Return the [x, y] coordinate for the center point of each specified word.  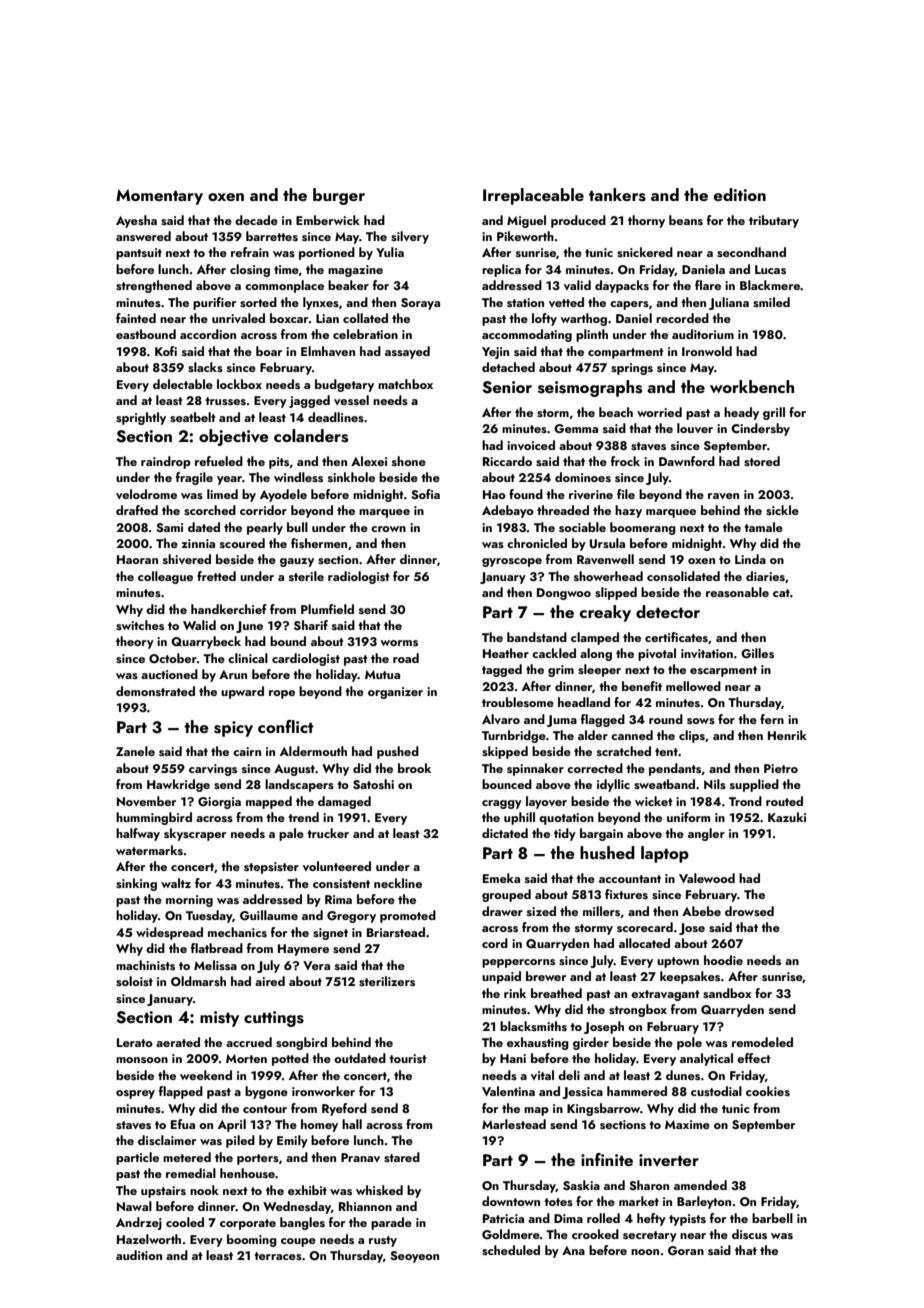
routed [784, 801]
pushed [398, 752]
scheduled [511, 1250]
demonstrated [155, 691]
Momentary [159, 197]
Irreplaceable [533, 196]
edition [740, 194]
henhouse [247, 1173]
